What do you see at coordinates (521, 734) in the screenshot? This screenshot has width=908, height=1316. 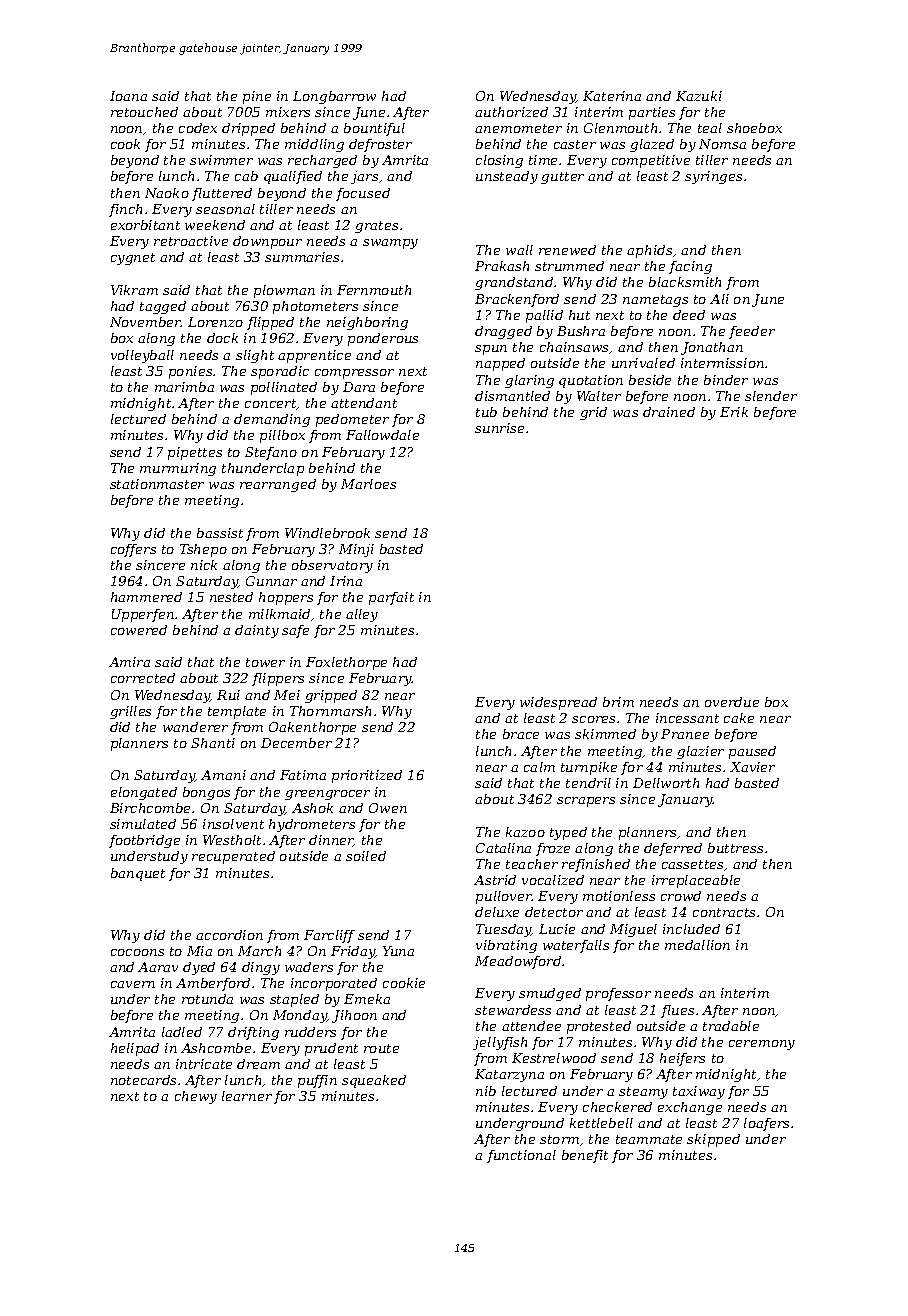 I see `brace` at bounding box center [521, 734].
